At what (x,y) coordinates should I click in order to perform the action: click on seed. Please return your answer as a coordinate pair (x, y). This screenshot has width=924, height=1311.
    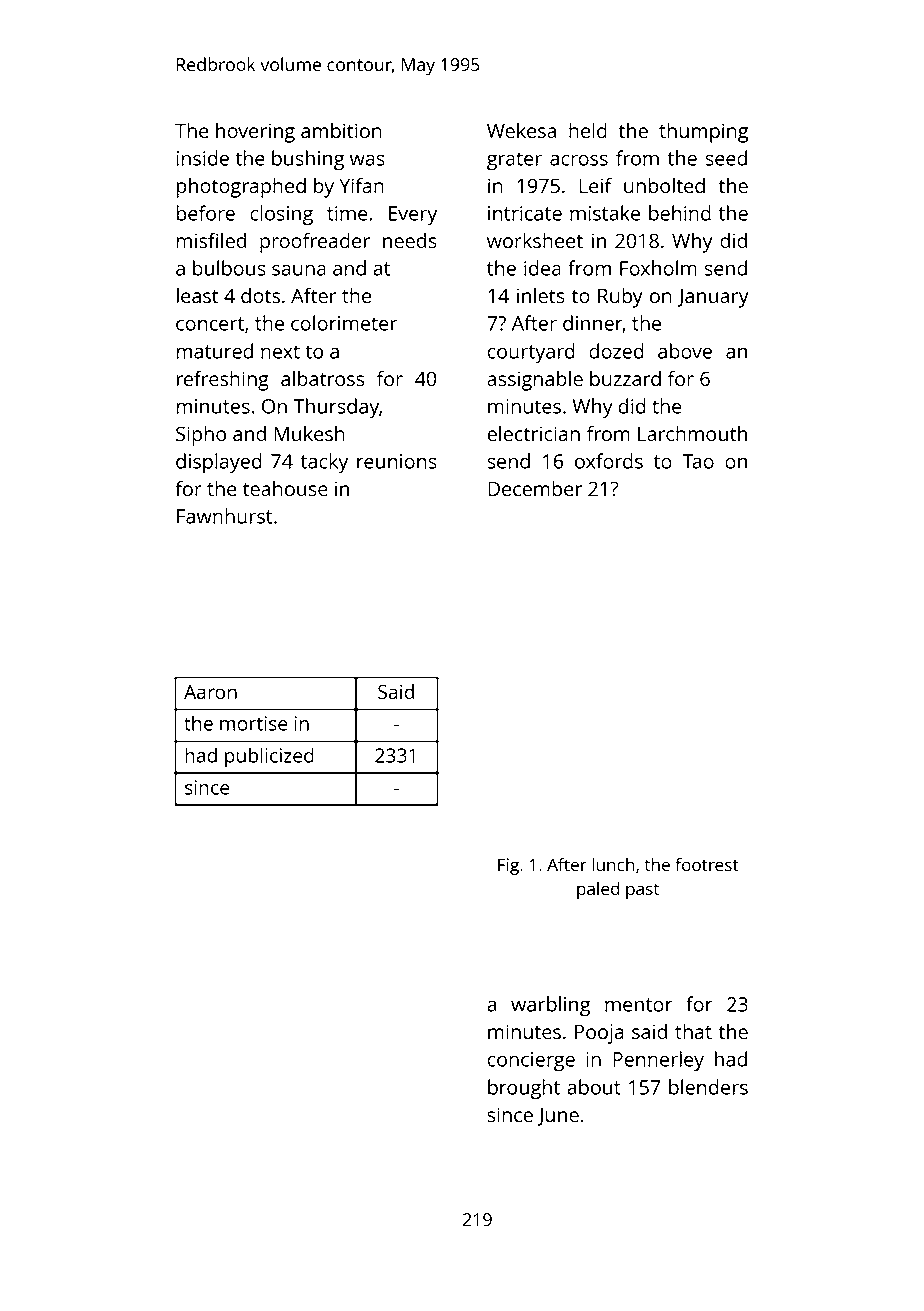
    Looking at the image, I should click on (726, 158).
